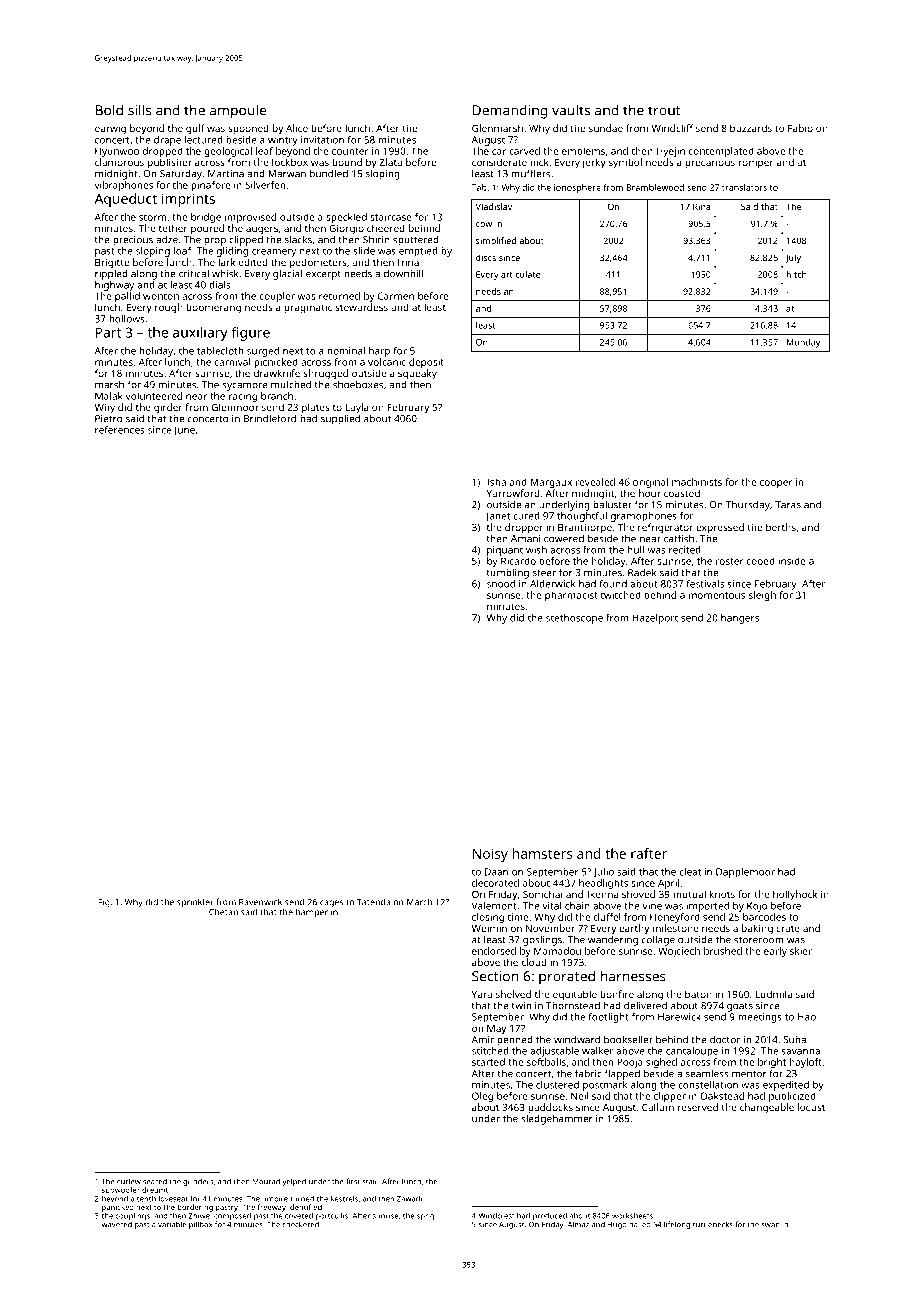 This page has height=1308, width=924. I want to click on portcullis, so click(332, 1216).
